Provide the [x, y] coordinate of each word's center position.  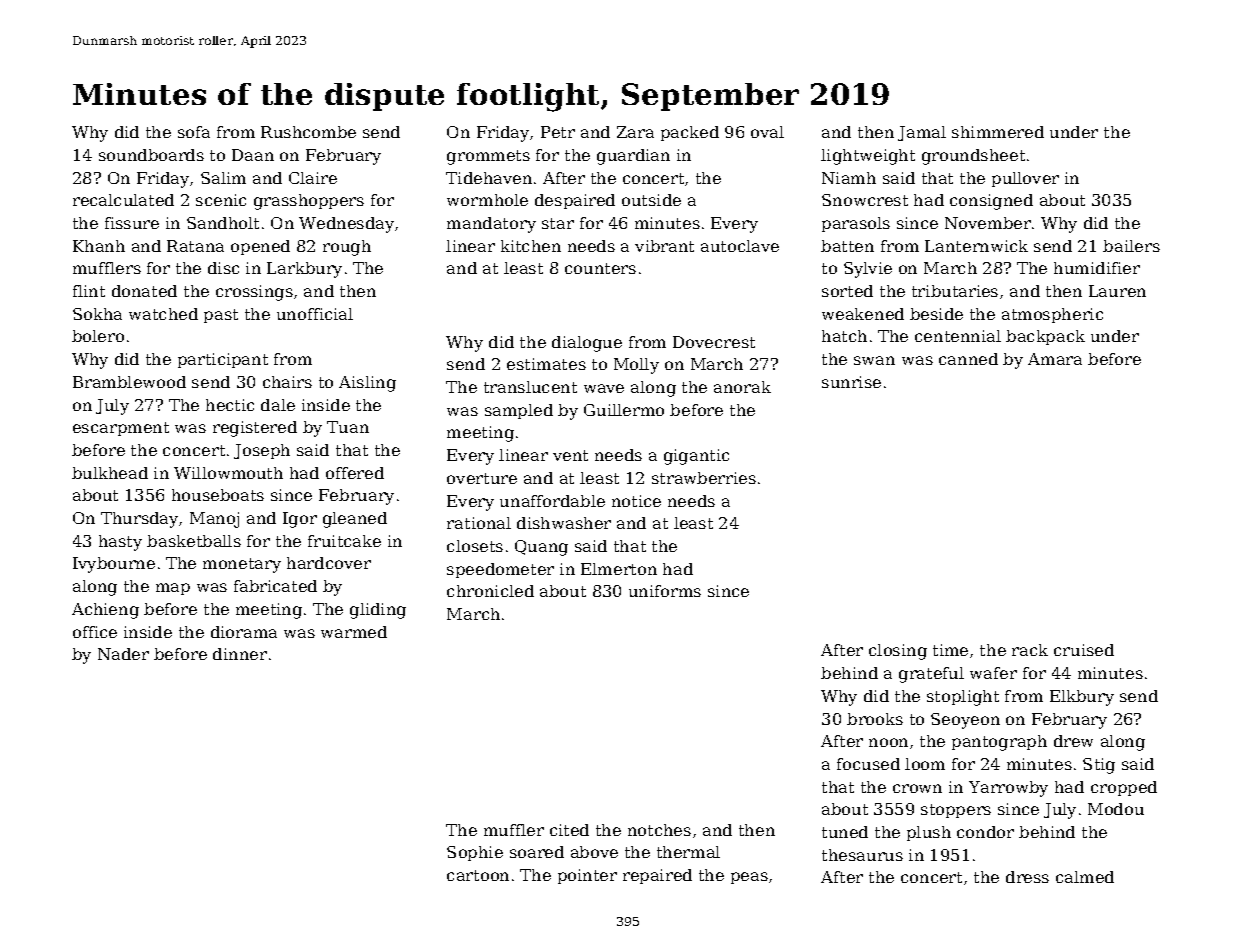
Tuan [348, 427]
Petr [558, 132]
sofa [194, 132]
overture [482, 478]
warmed [354, 632]
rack [1030, 650]
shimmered [998, 132]
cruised [1084, 650]
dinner [240, 654]
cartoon [478, 875]
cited [569, 830]
